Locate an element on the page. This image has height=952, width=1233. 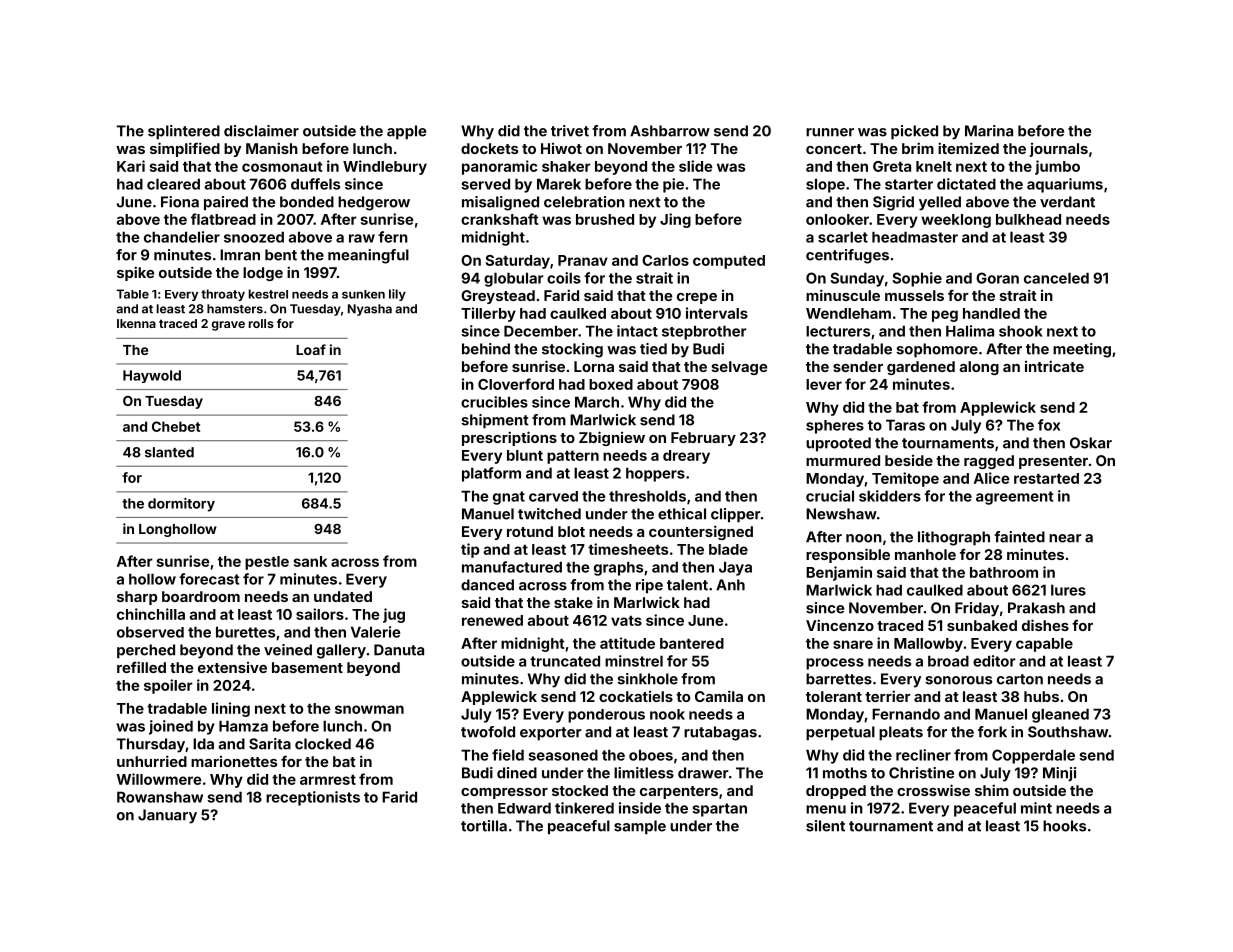
rotund is located at coordinates (530, 531).
